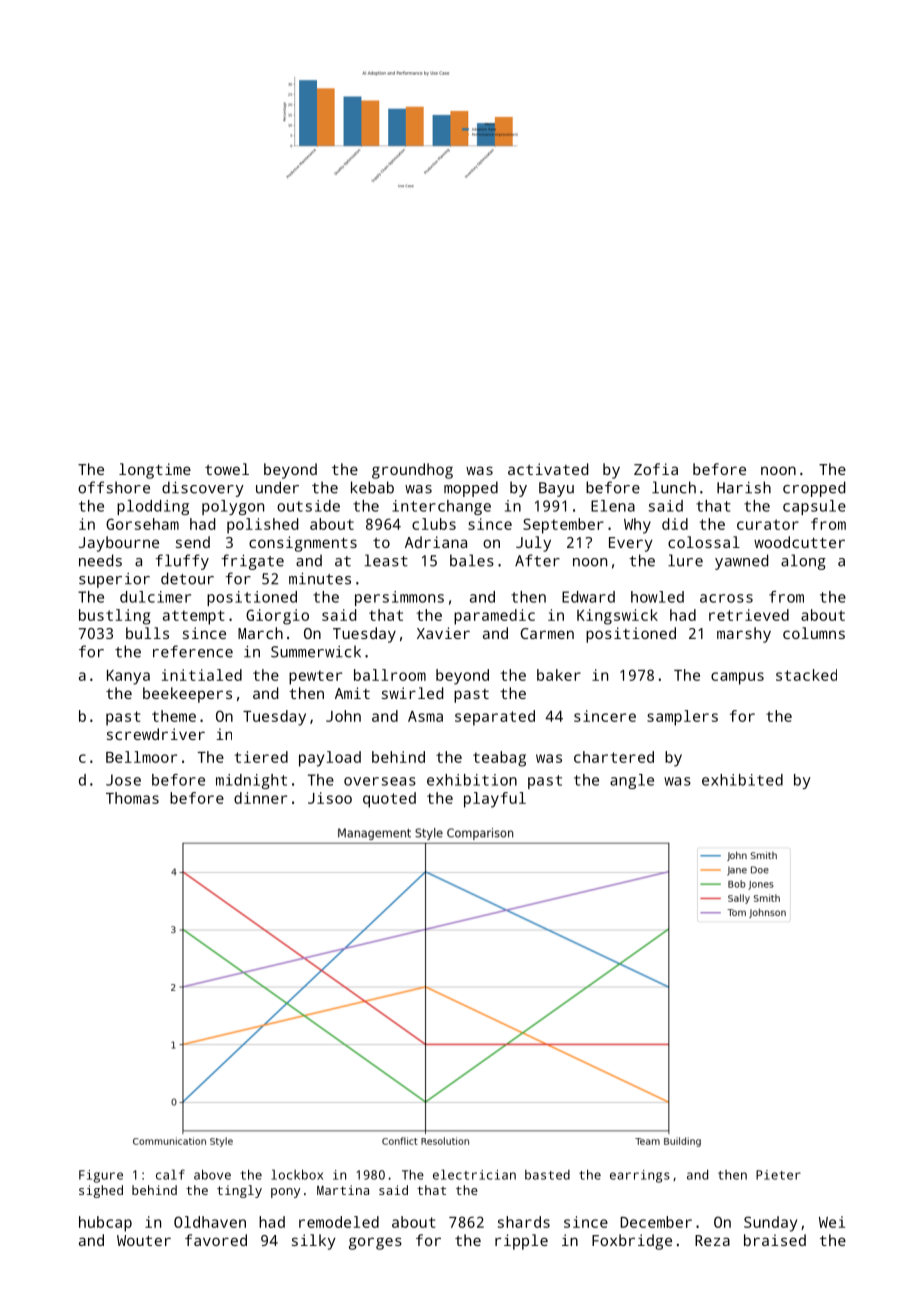 The width and height of the image is (924, 1314). Describe the element at coordinates (297, 1174) in the image. I see `lockbox` at that location.
